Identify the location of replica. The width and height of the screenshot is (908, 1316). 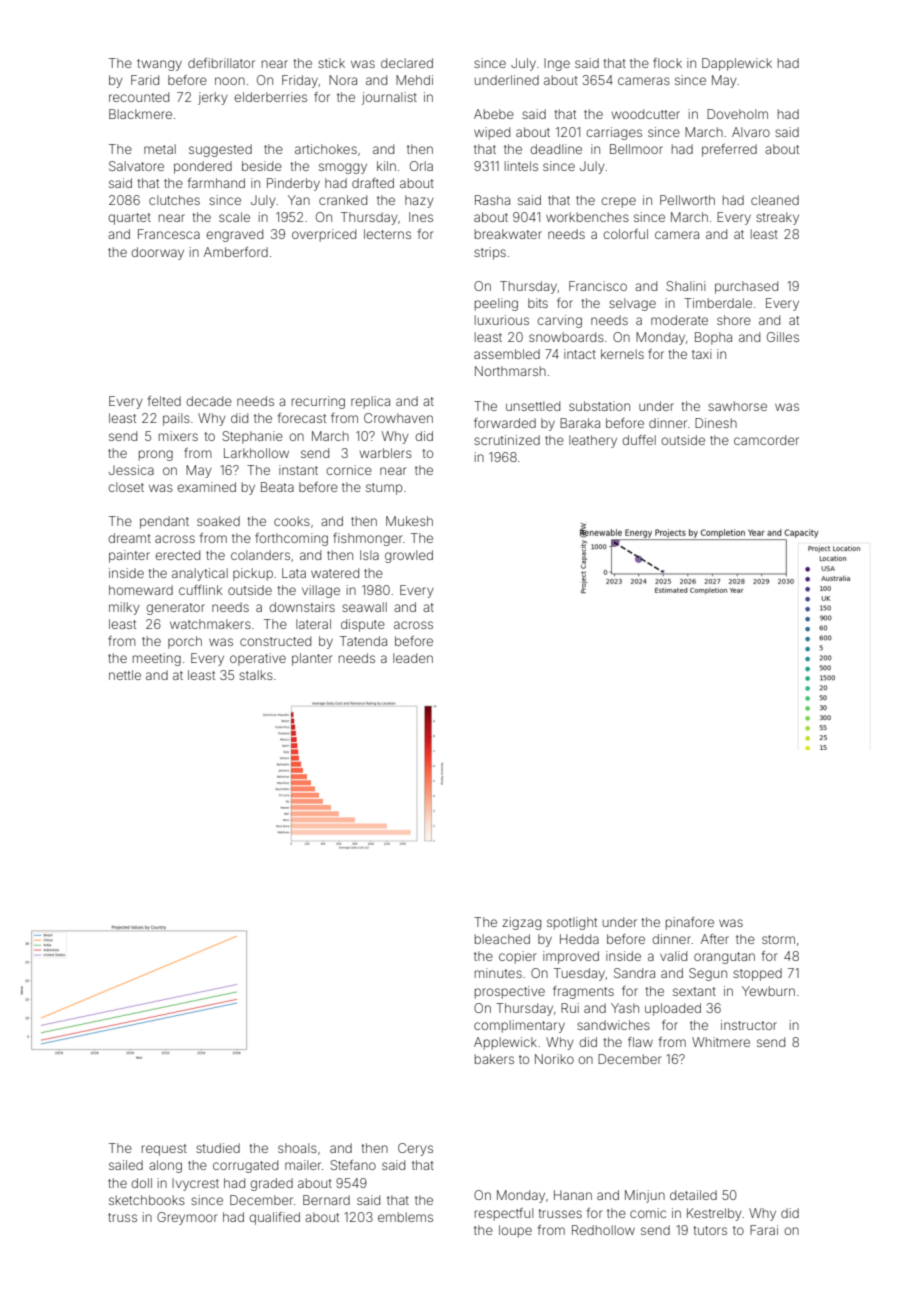
(370, 402).
